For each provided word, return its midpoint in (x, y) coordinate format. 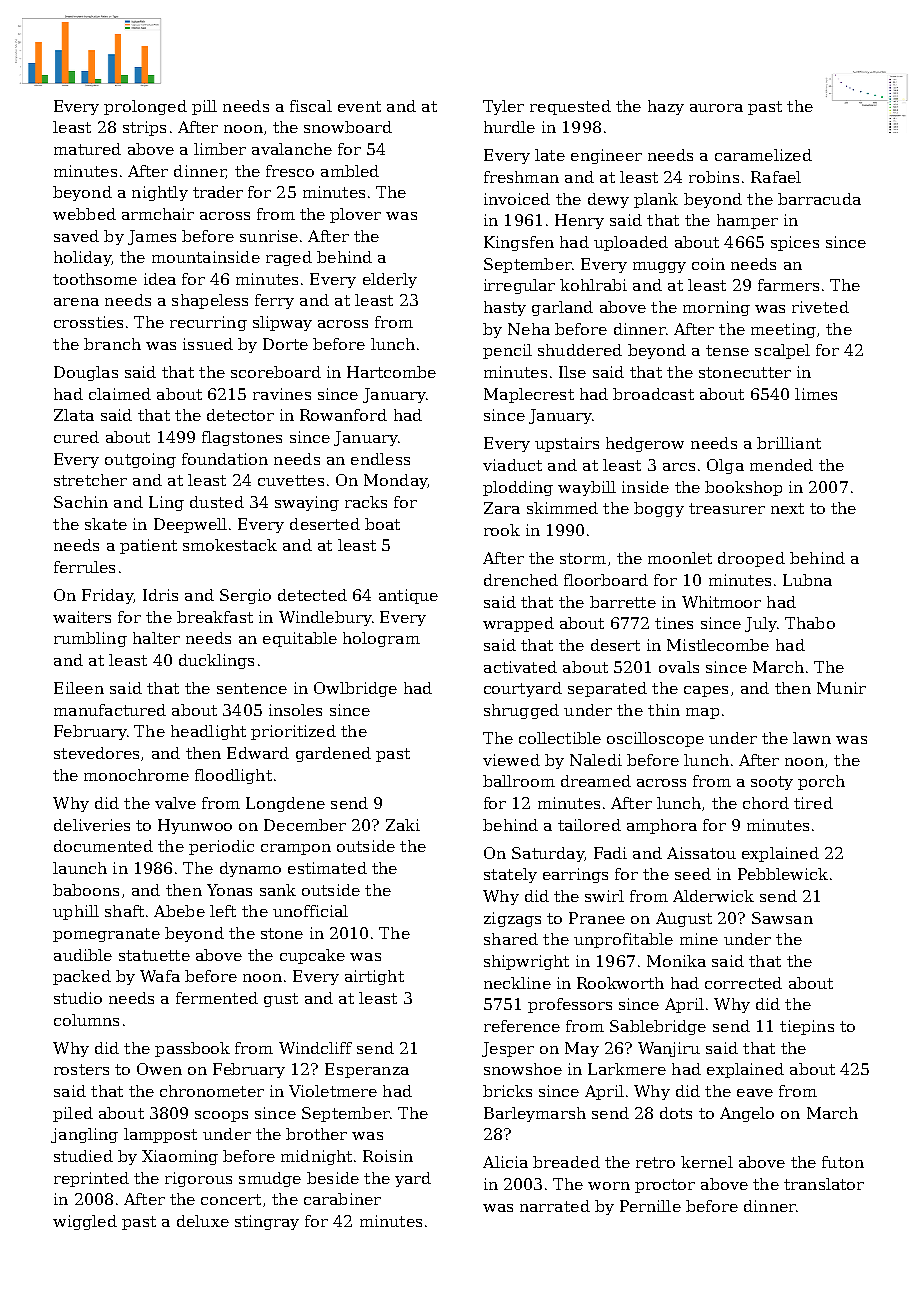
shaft (124, 911)
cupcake (312, 956)
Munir (841, 688)
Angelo (747, 1114)
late (550, 155)
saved (76, 236)
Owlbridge (355, 689)
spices (795, 243)
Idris (160, 595)
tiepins (807, 1027)
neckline (517, 983)
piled (73, 1114)
